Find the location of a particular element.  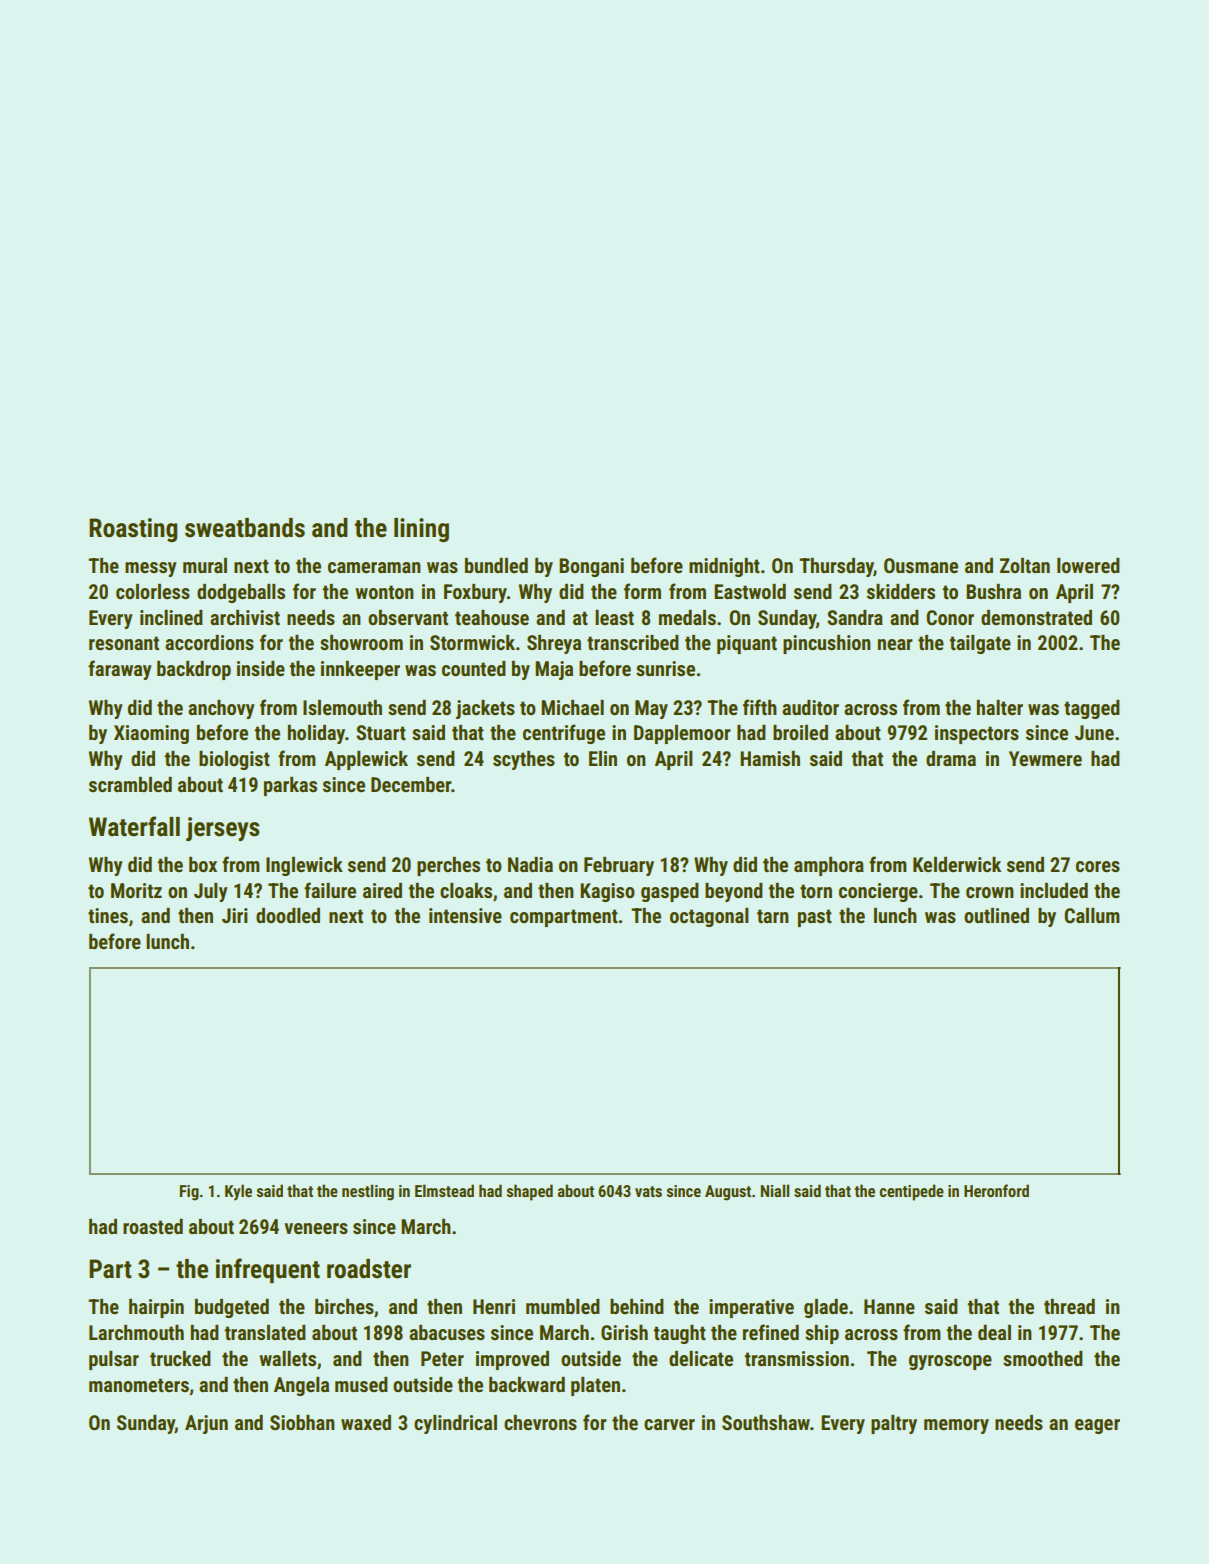

Roasting is located at coordinates (133, 530).
